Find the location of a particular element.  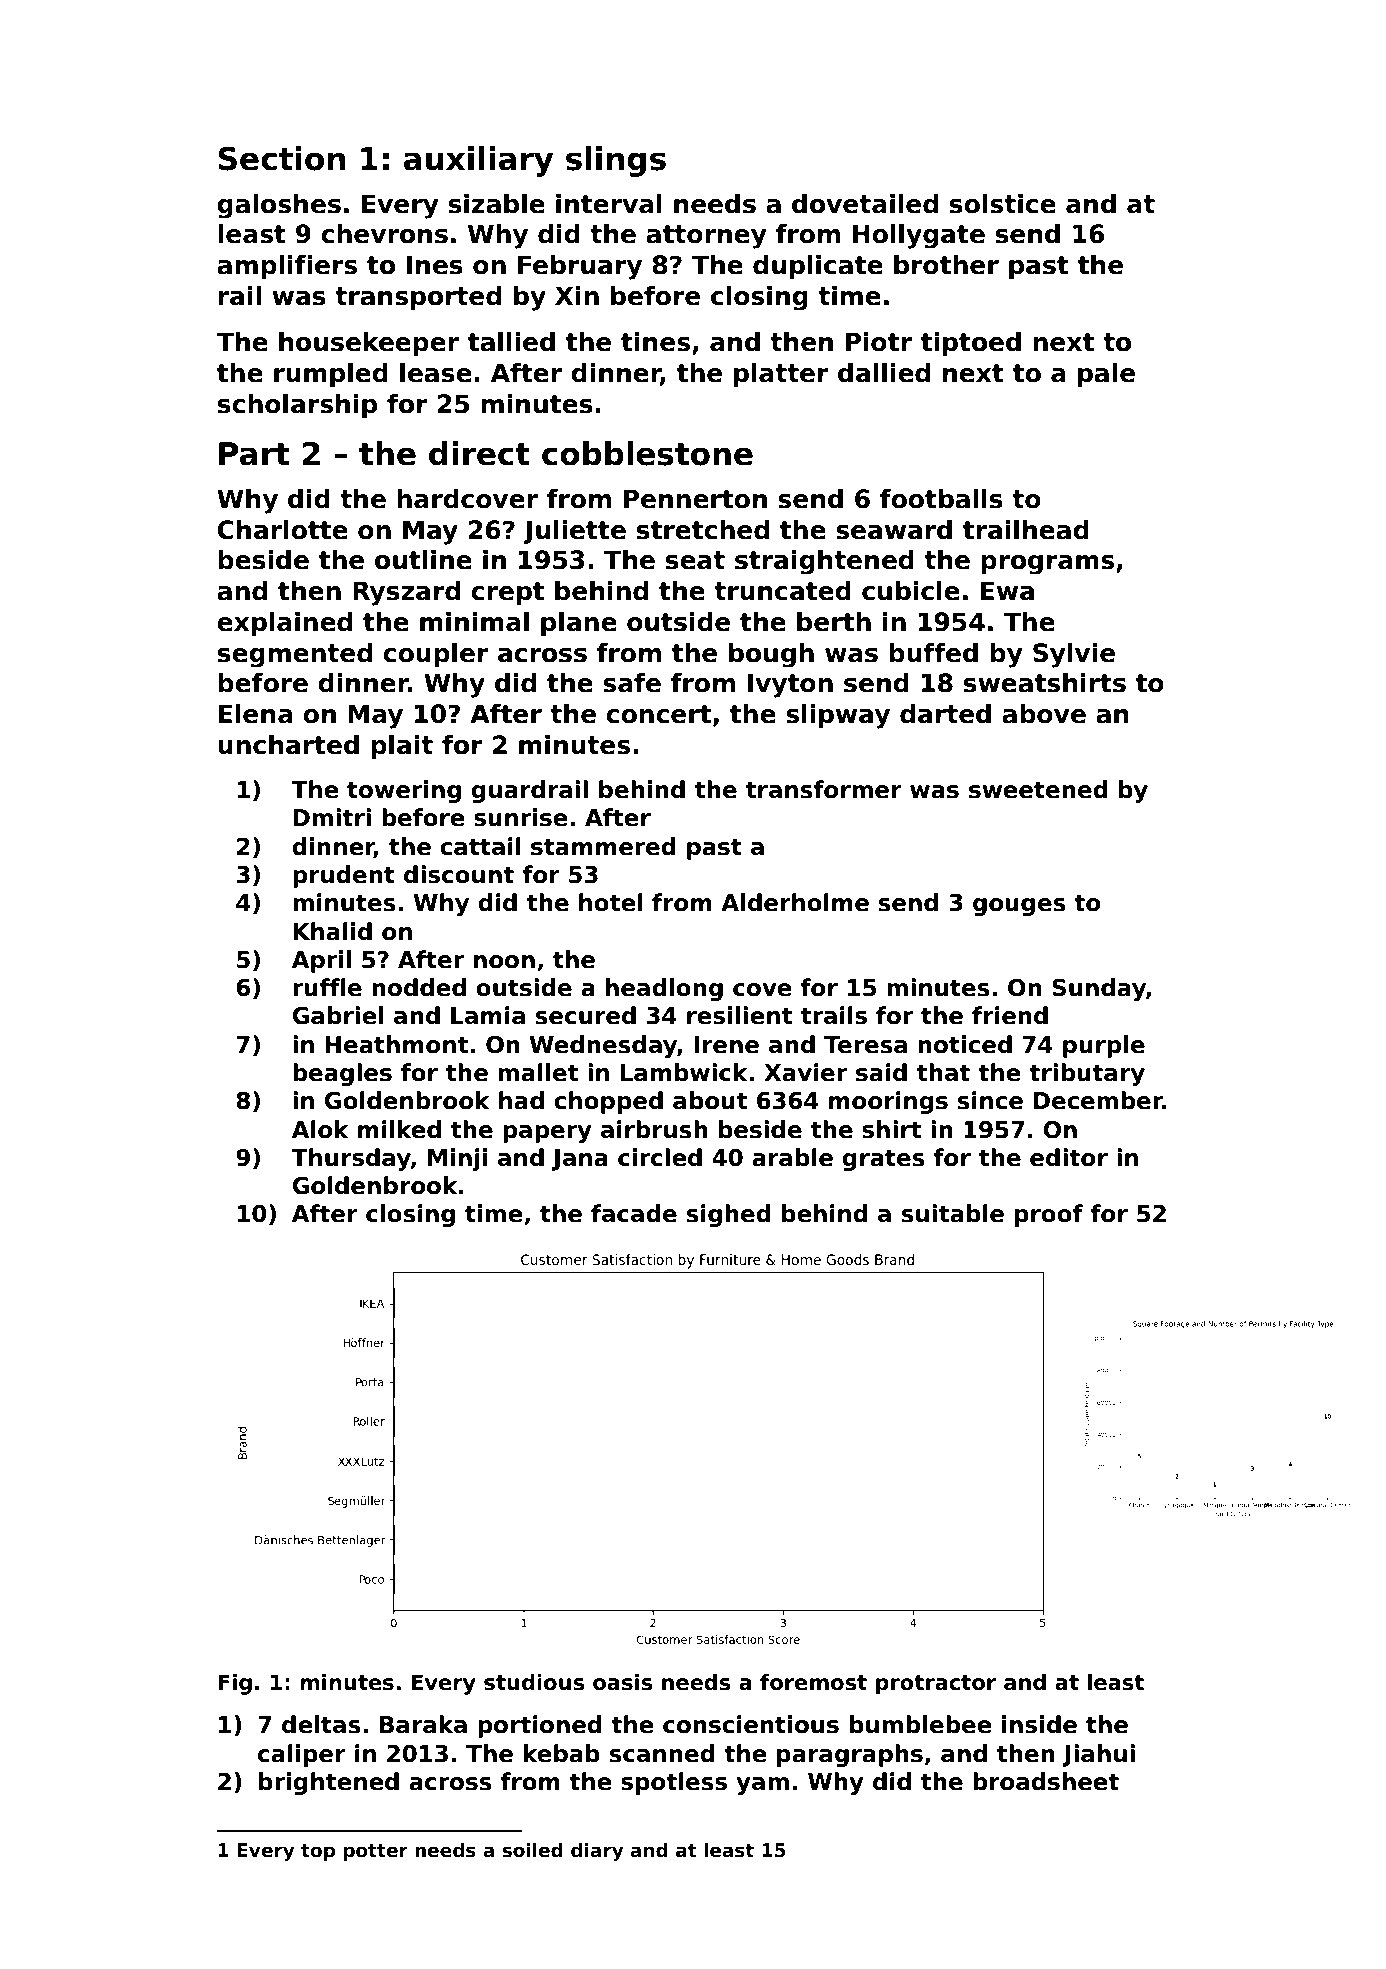

studious is located at coordinates (534, 1682).
